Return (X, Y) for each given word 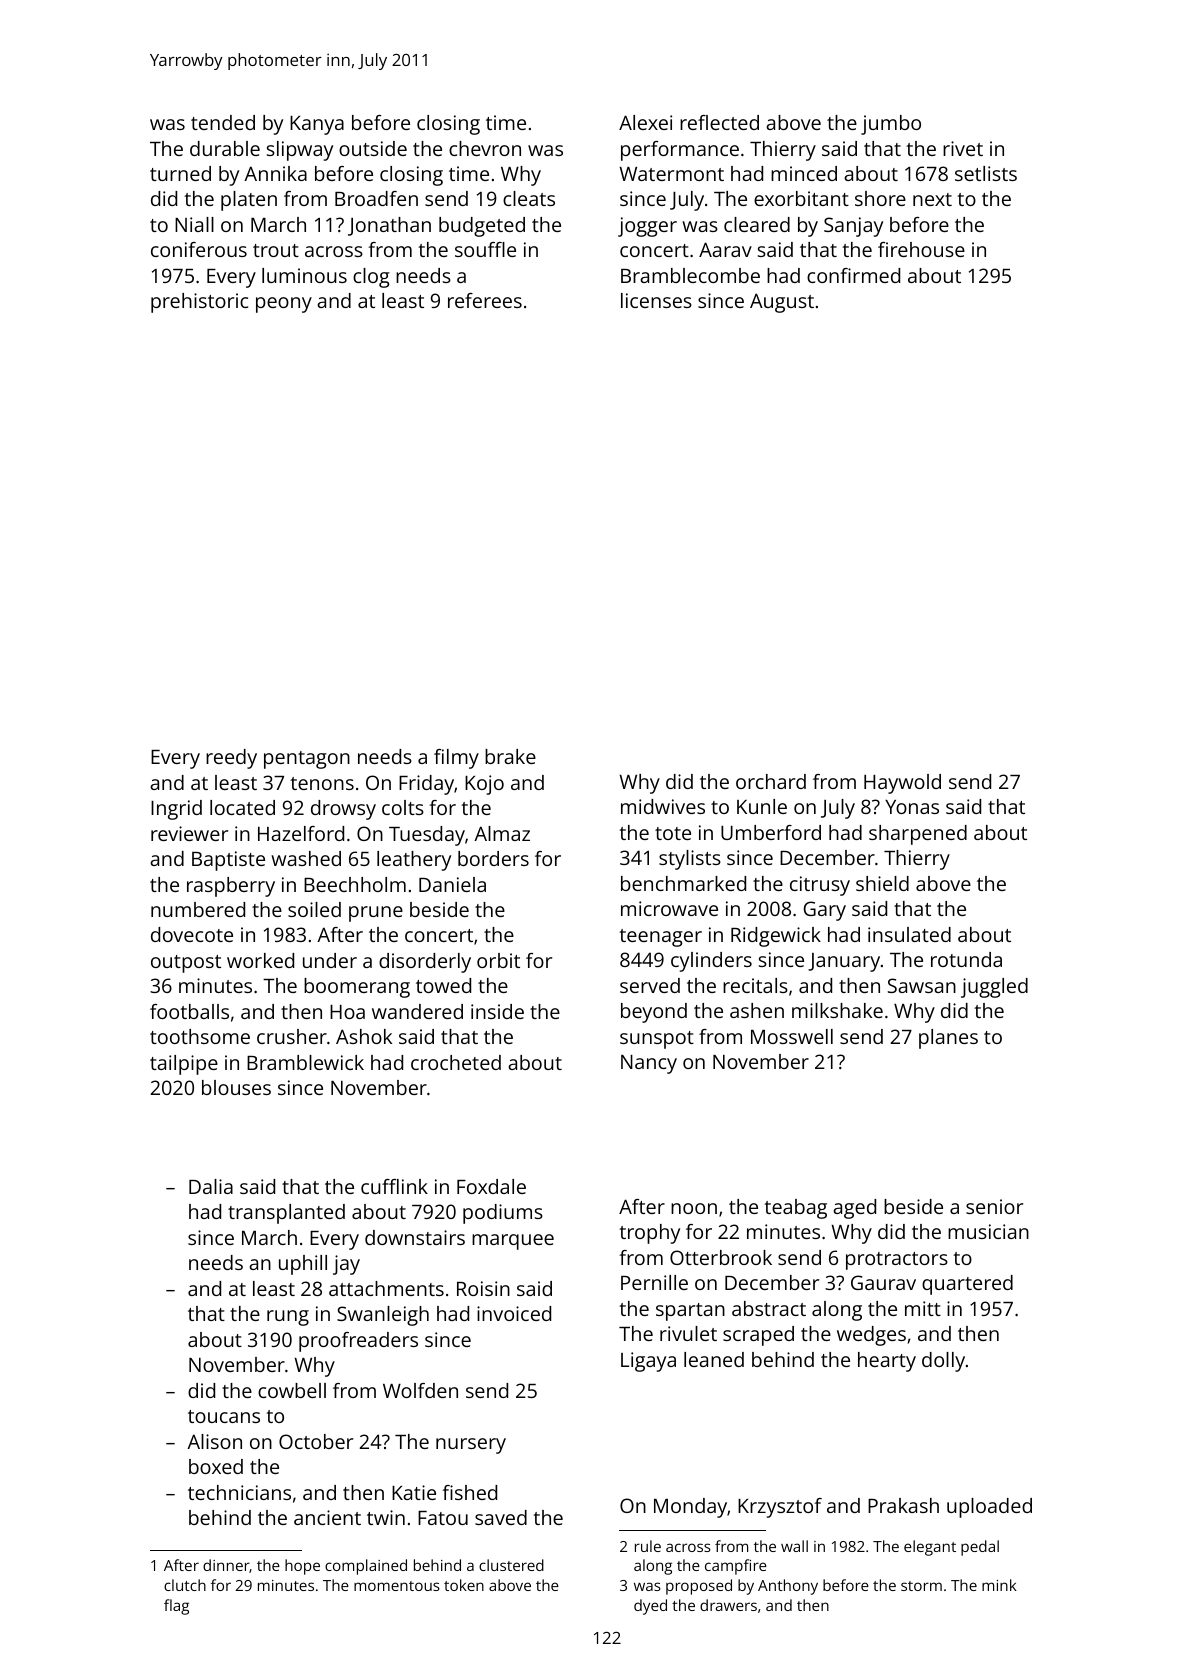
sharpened (918, 835)
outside (373, 148)
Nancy (649, 1064)
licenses (656, 300)
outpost (186, 964)
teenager (660, 938)
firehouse (921, 249)
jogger (647, 227)
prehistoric (199, 303)
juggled (994, 988)
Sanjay (853, 227)
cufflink (394, 1186)
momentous (397, 1586)
